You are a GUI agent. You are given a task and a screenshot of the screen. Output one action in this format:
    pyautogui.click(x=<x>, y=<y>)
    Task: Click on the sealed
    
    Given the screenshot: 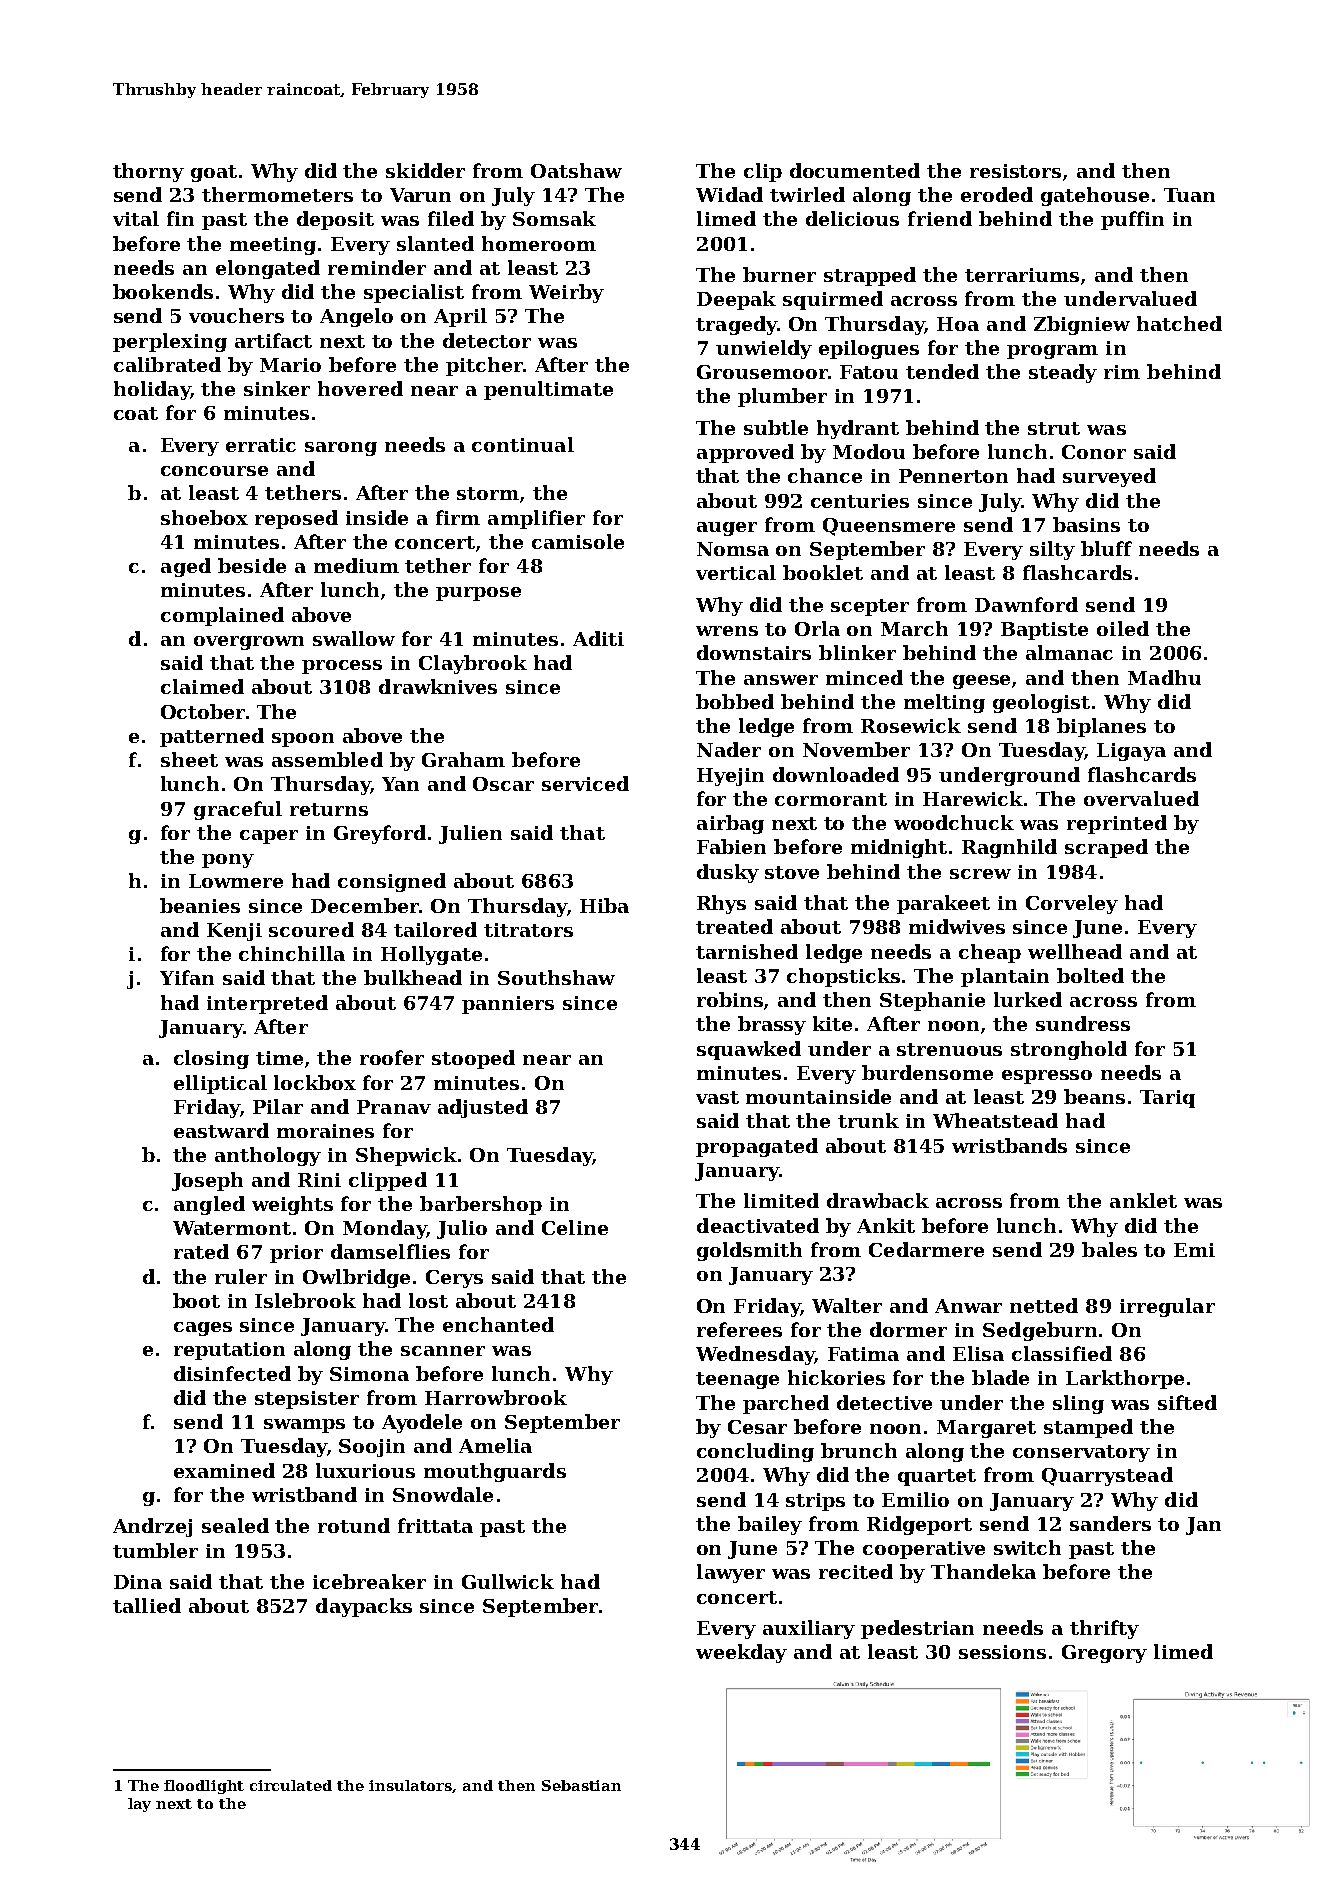 What is the action you would take?
    pyautogui.click(x=235, y=1525)
